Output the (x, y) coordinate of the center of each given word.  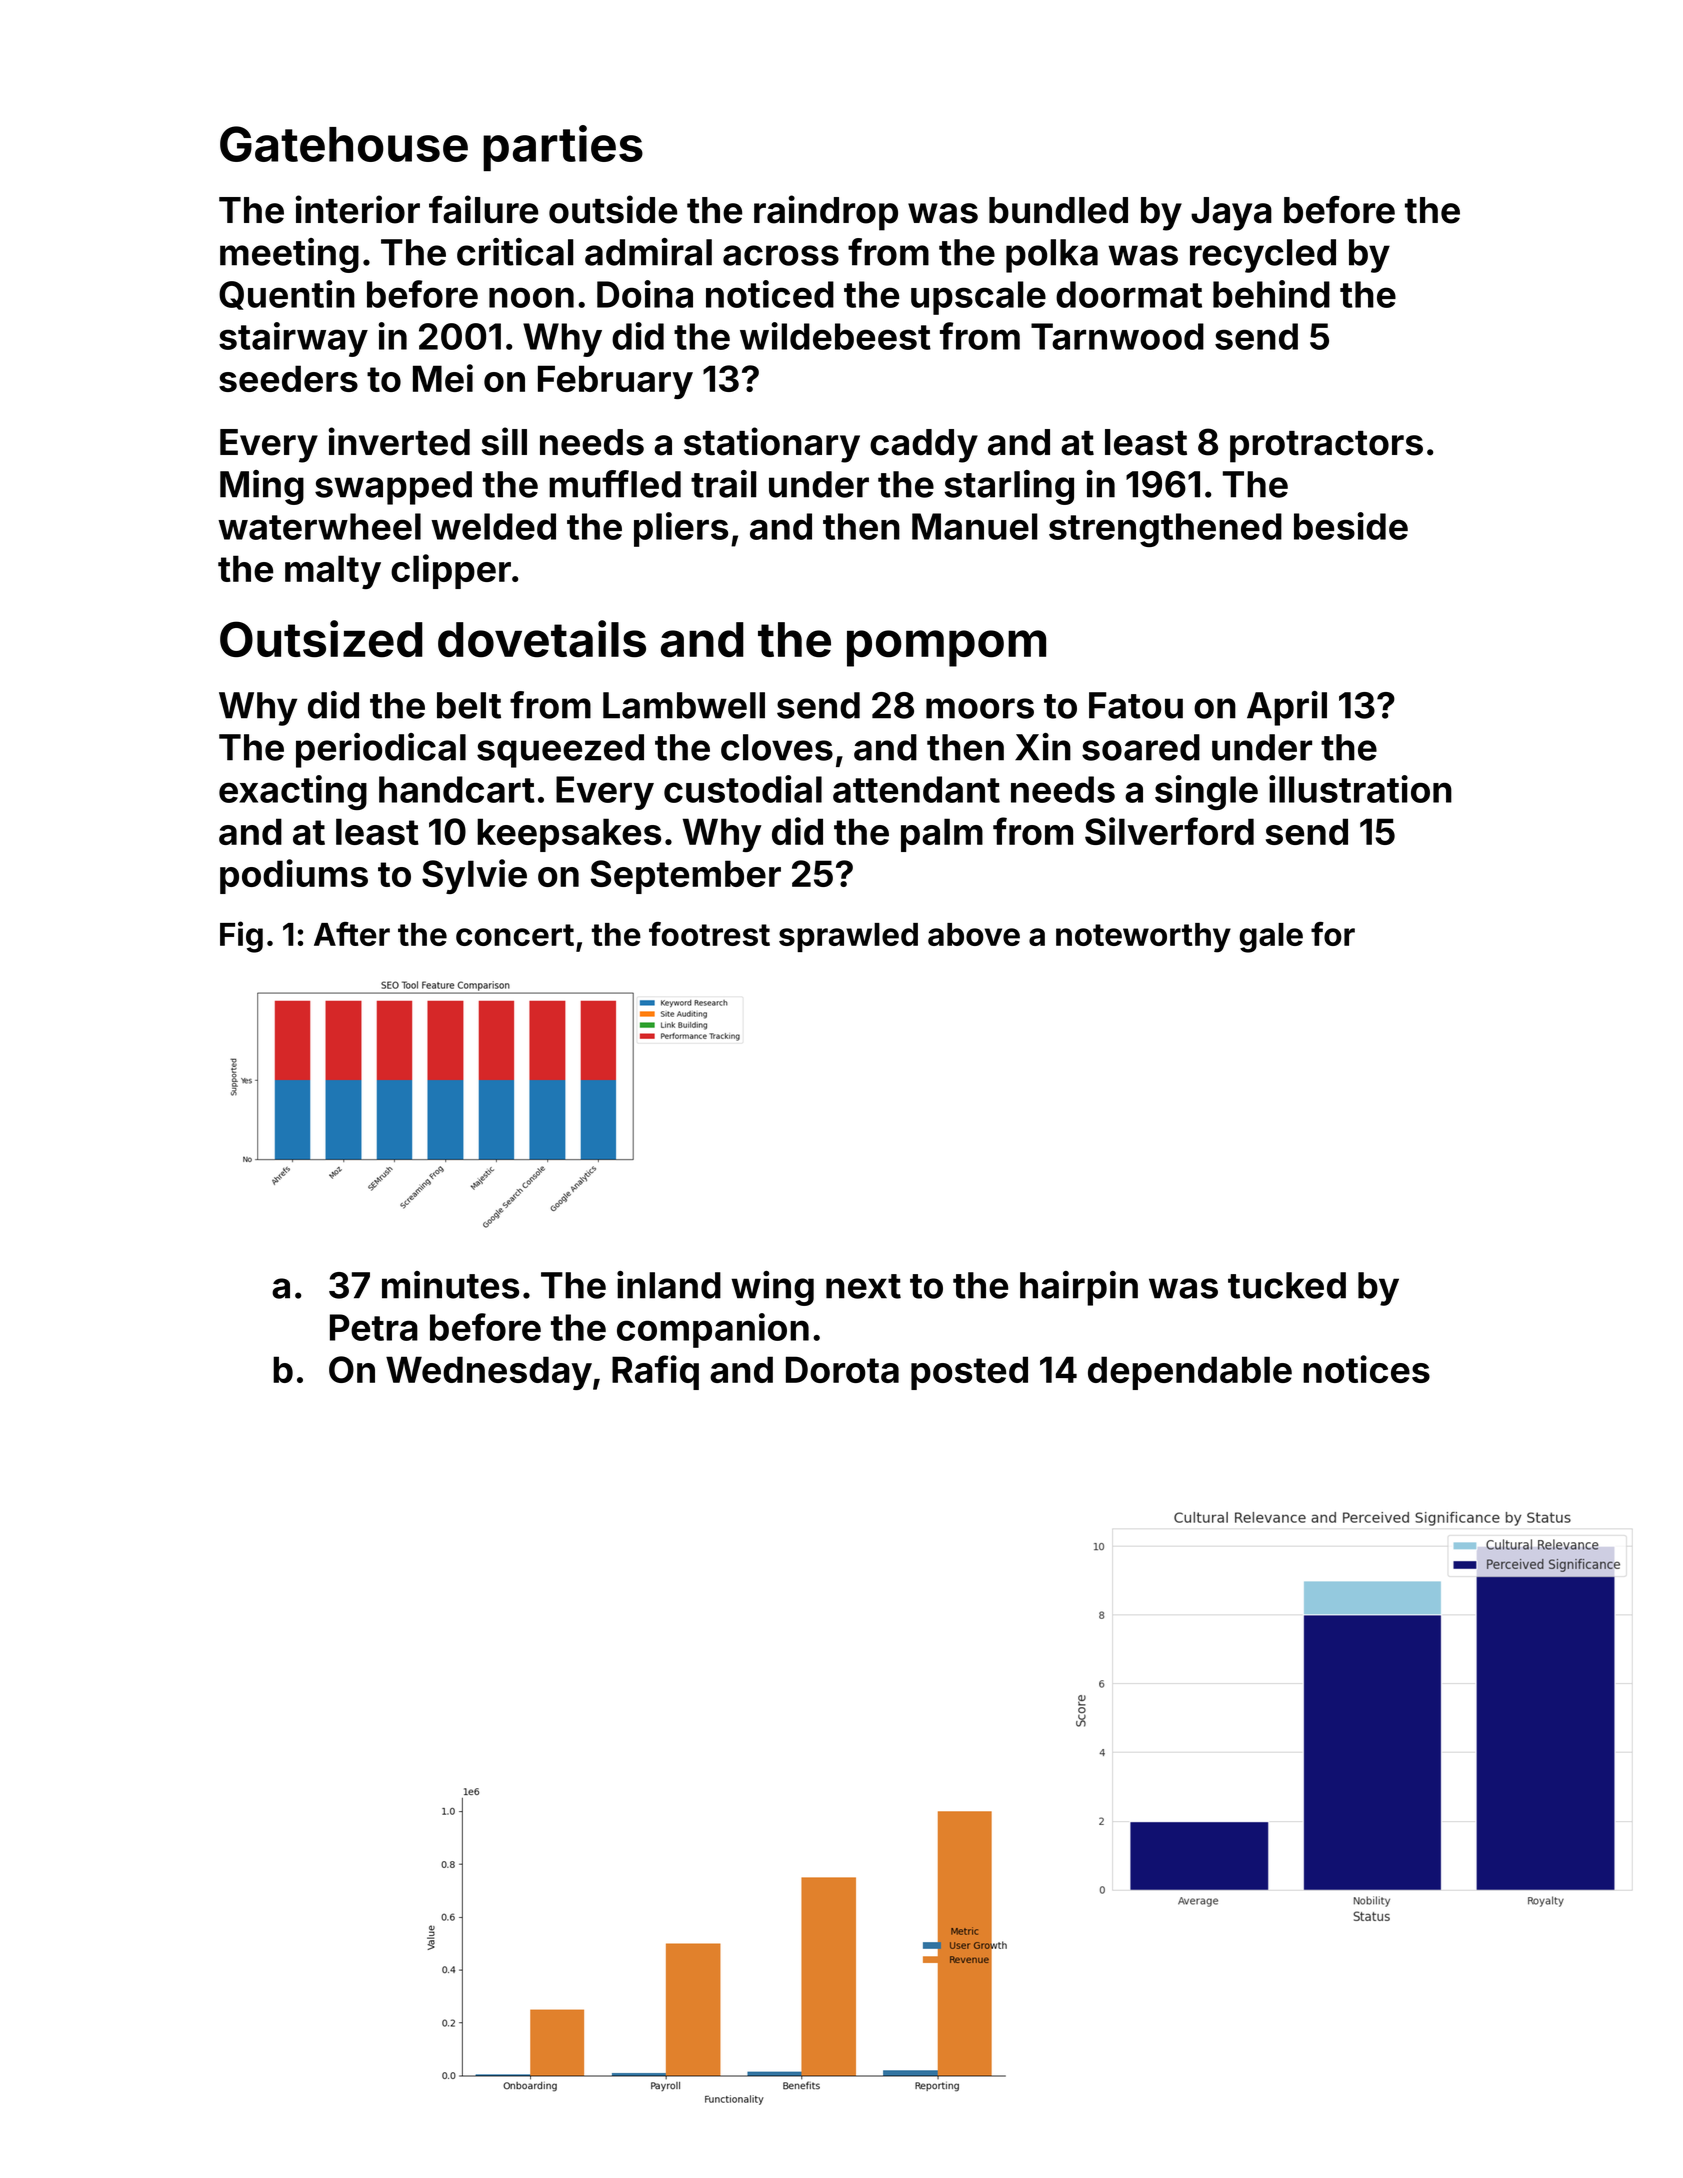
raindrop (826, 213)
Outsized (321, 639)
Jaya (1231, 214)
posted (969, 1373)
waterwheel (319, 526)
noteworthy (1143, 938)
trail (723, 484)
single (1206, 792)
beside (1351, 526)
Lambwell (684, 705)
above (974, 934)
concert (515, 935)
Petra (374, 1327)
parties (563, 148)
